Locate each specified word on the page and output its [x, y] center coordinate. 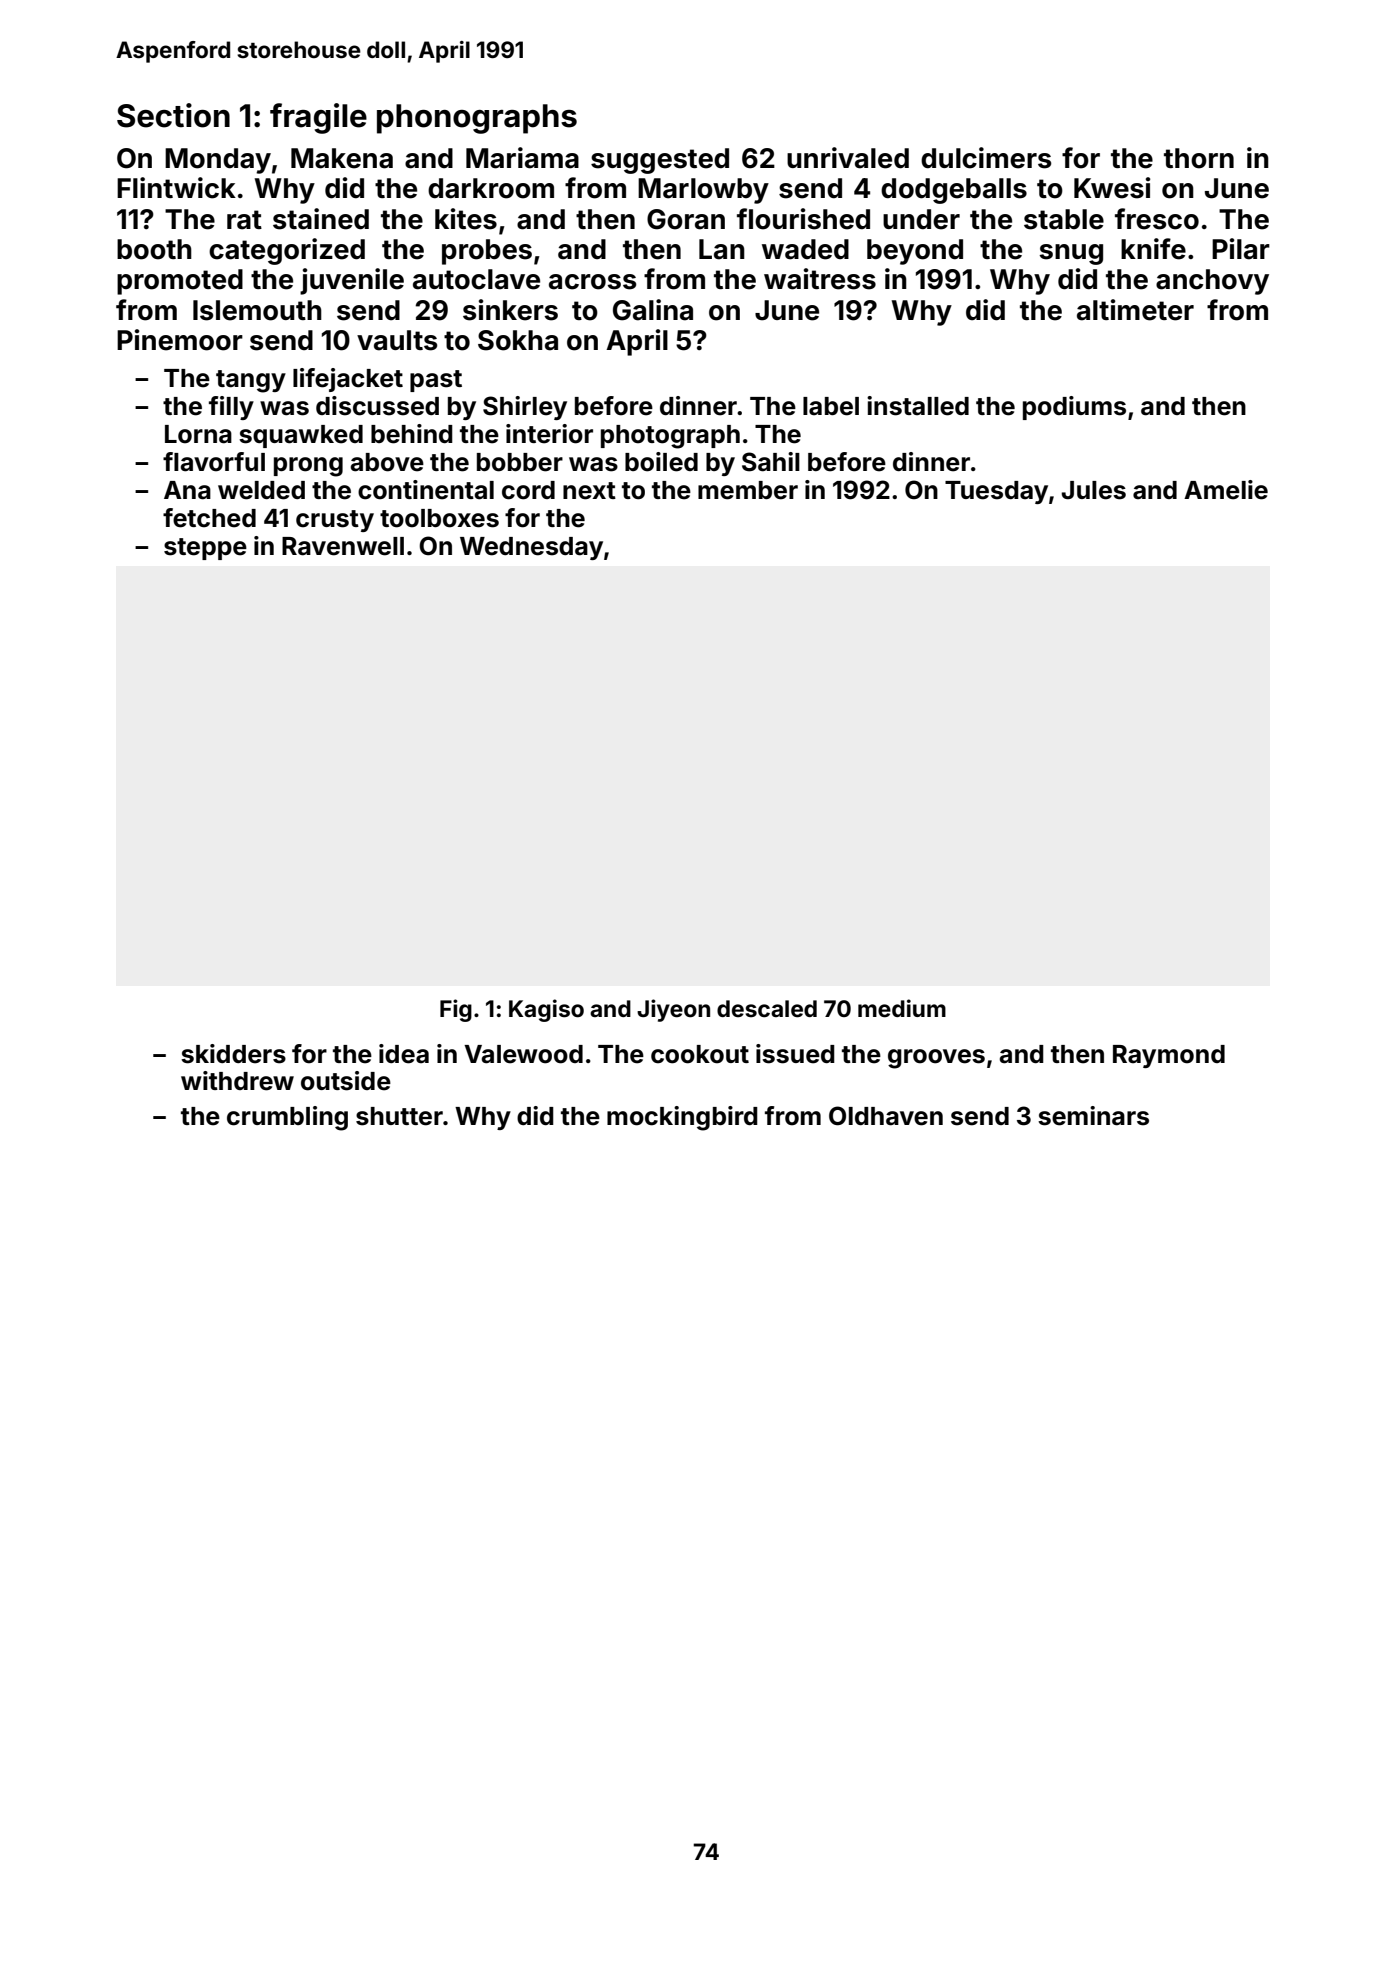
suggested [660, 161]
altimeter [1135, 310]
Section [173, 115]
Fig [456, 1010]
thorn [1199, 158]
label [831, 406]
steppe [205, 549]
